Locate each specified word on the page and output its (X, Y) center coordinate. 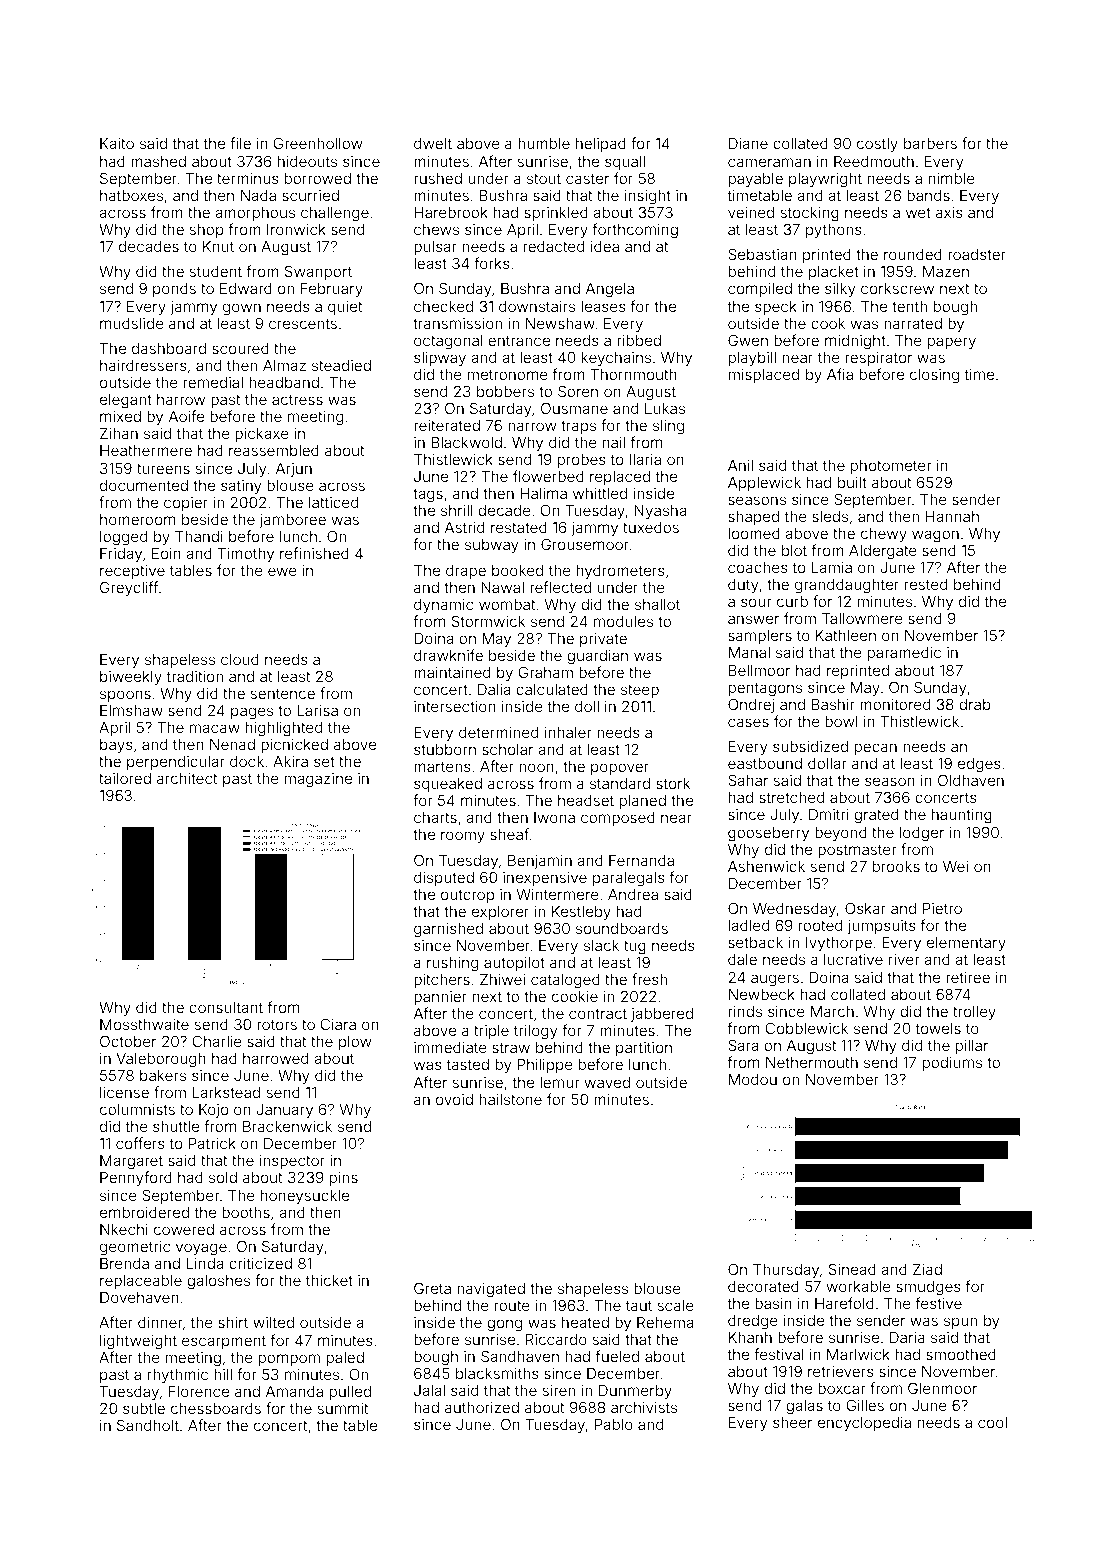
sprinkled (556, 214)
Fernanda (641, 860)
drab (975, 704)
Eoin (166, 553)
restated (519, 527)
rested (926, 584)
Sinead (852, 1269)
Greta (432, 1288)
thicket (329, 1280)
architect (187, 778)
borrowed (318, 178)
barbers (930, 143)
